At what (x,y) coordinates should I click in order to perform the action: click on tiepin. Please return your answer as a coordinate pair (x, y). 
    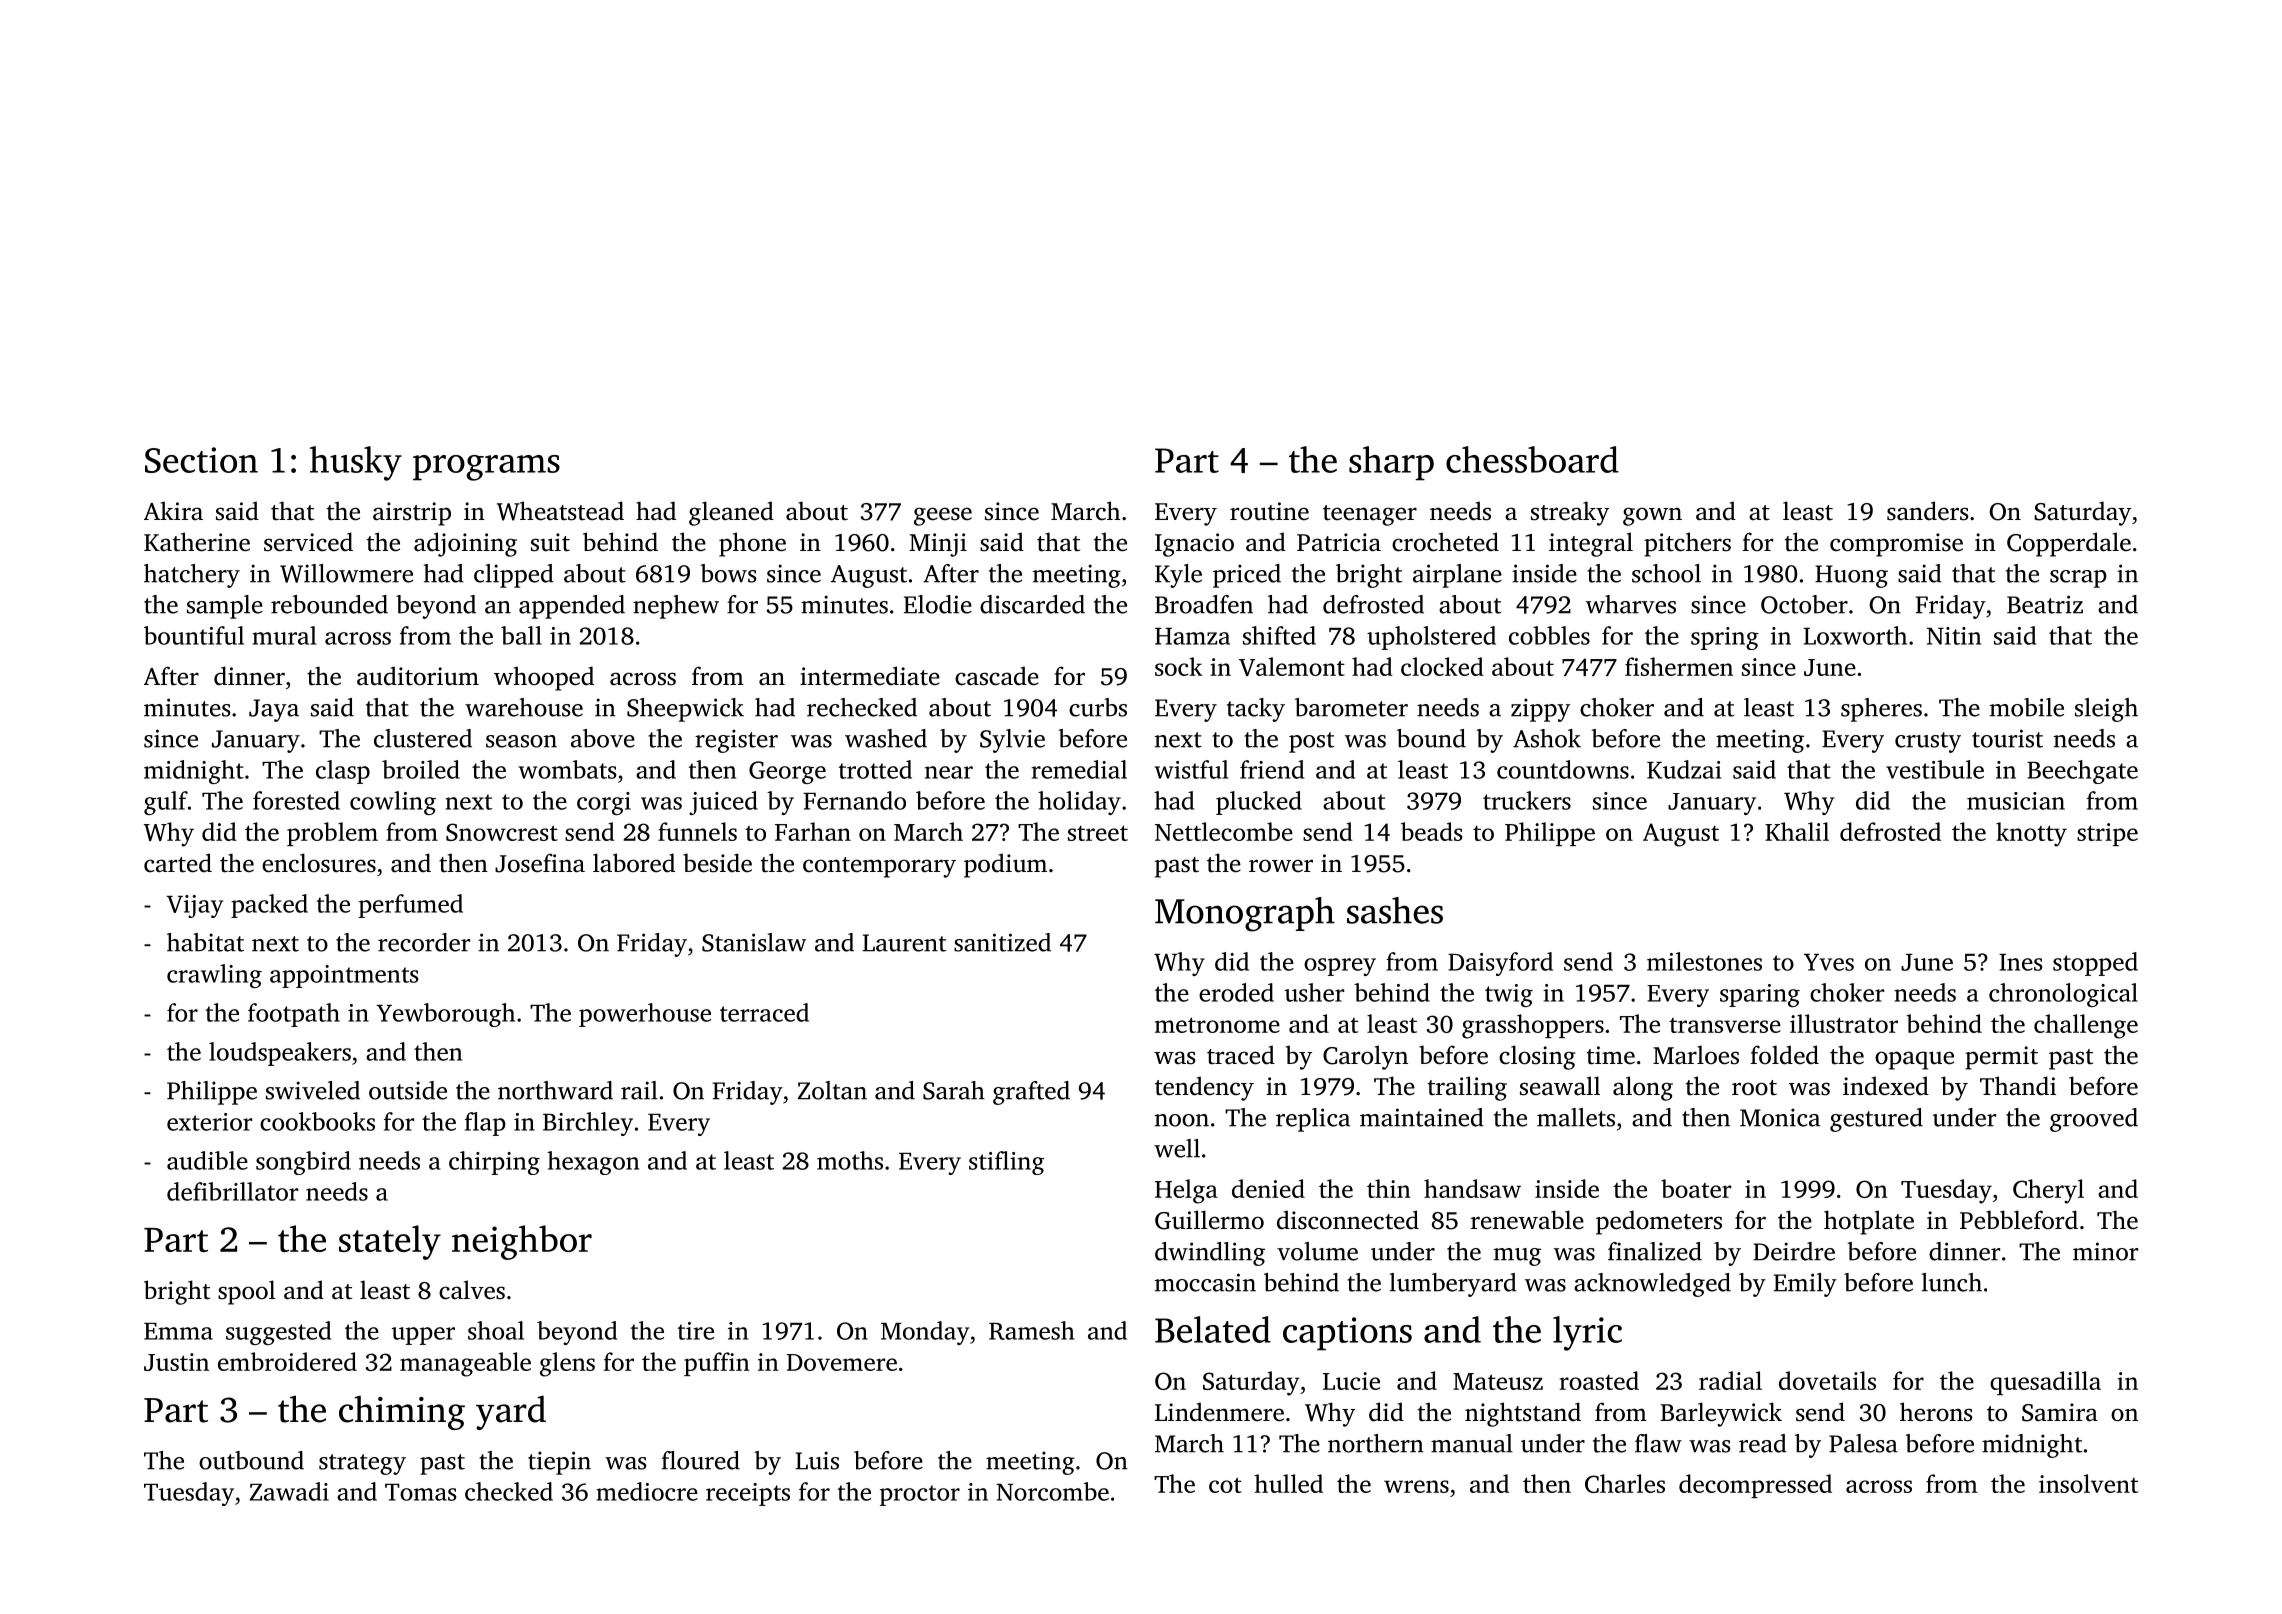
    Looking at the image, I should click on (559, 1463).
